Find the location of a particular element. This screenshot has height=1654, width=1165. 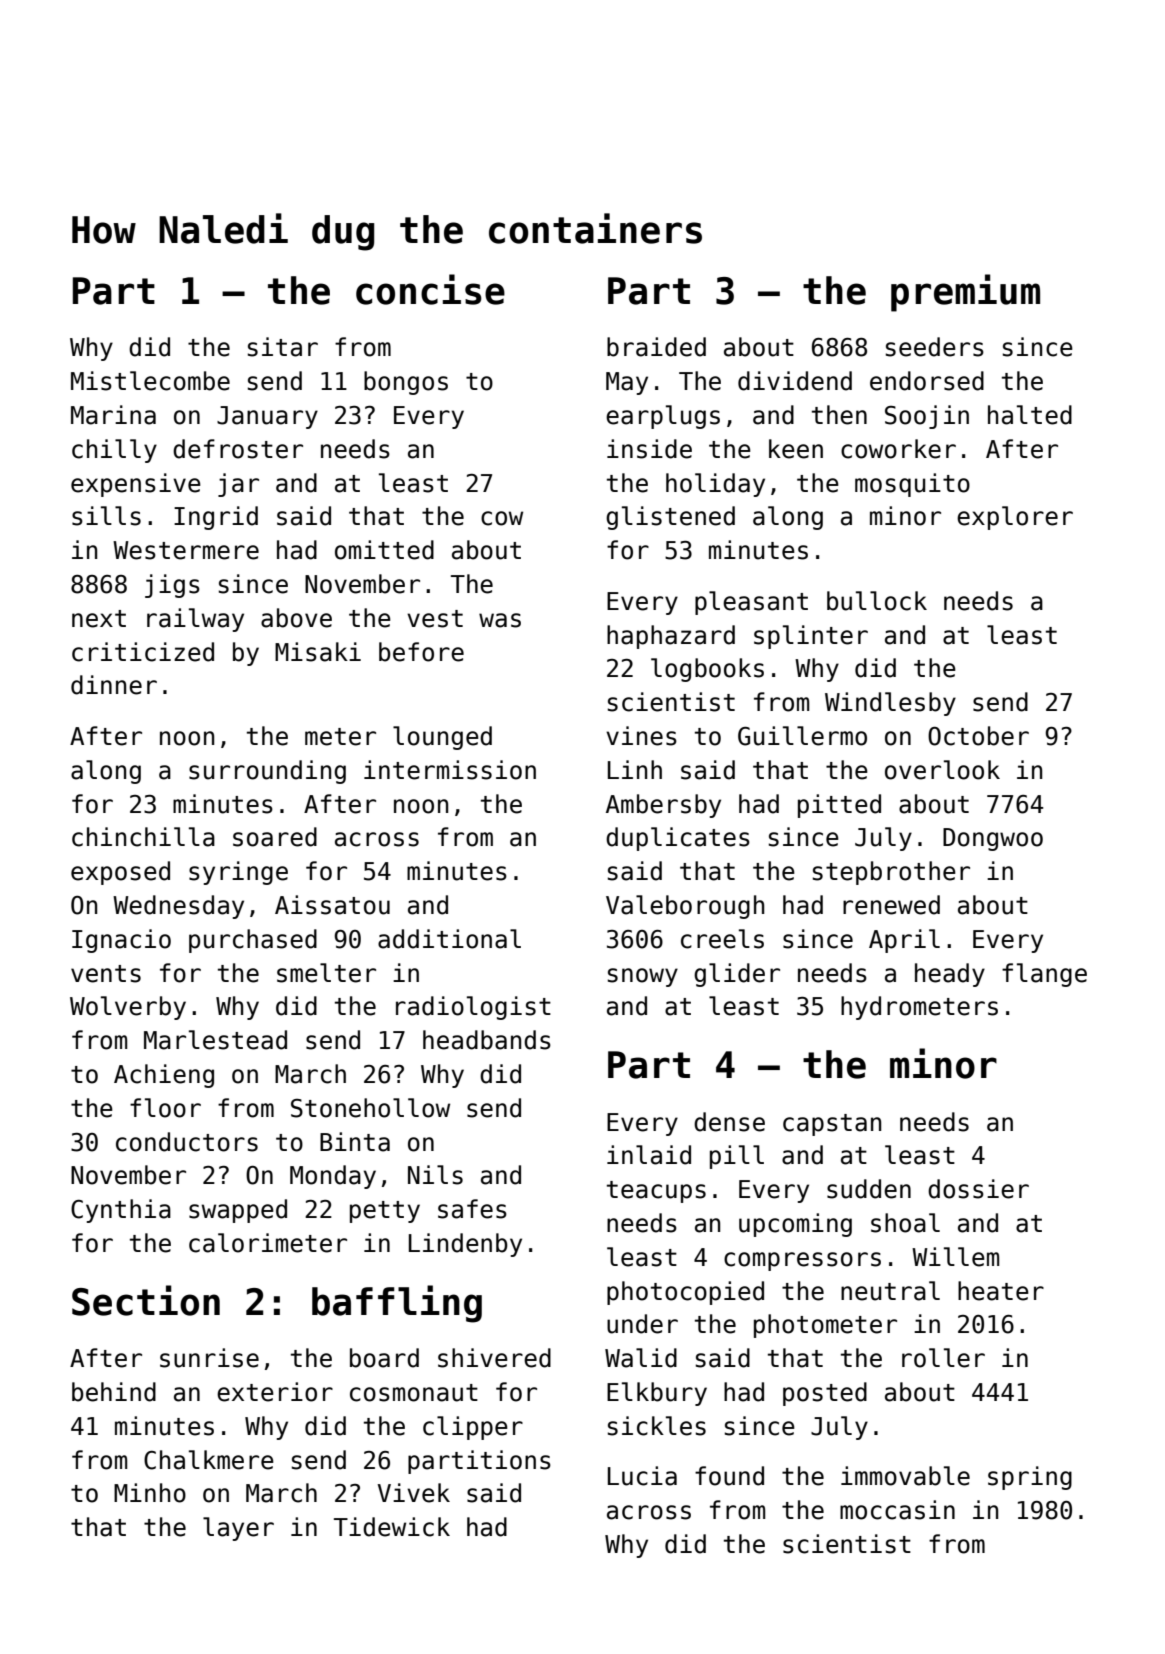

roller is located at coordinates (943, 1358).
